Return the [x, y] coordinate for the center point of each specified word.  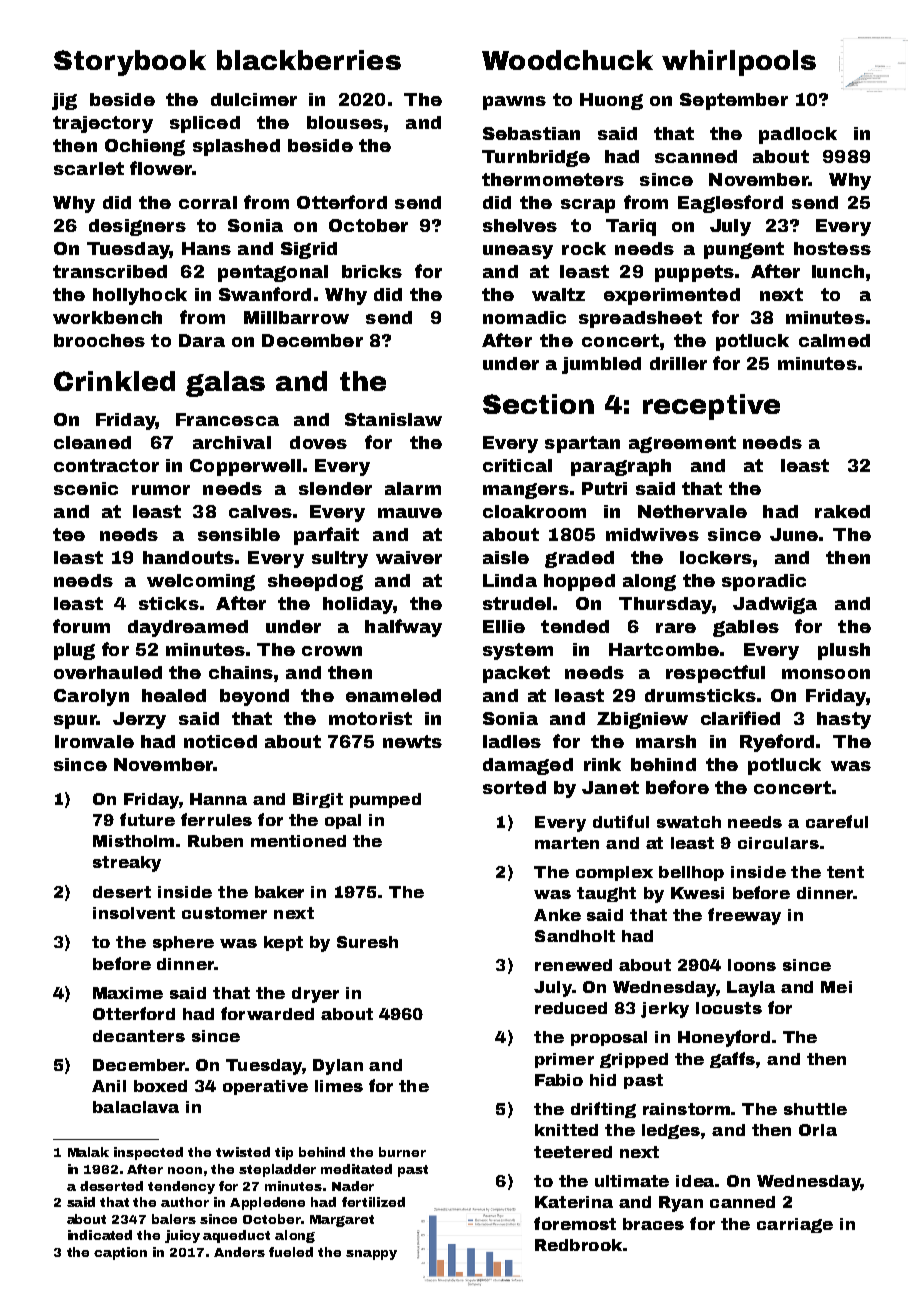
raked [842, 511]
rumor [161, 490]
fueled [291, 1252]
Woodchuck [567, 60]
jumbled [601, 365]
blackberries [309, 60]
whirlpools [739, 63]
